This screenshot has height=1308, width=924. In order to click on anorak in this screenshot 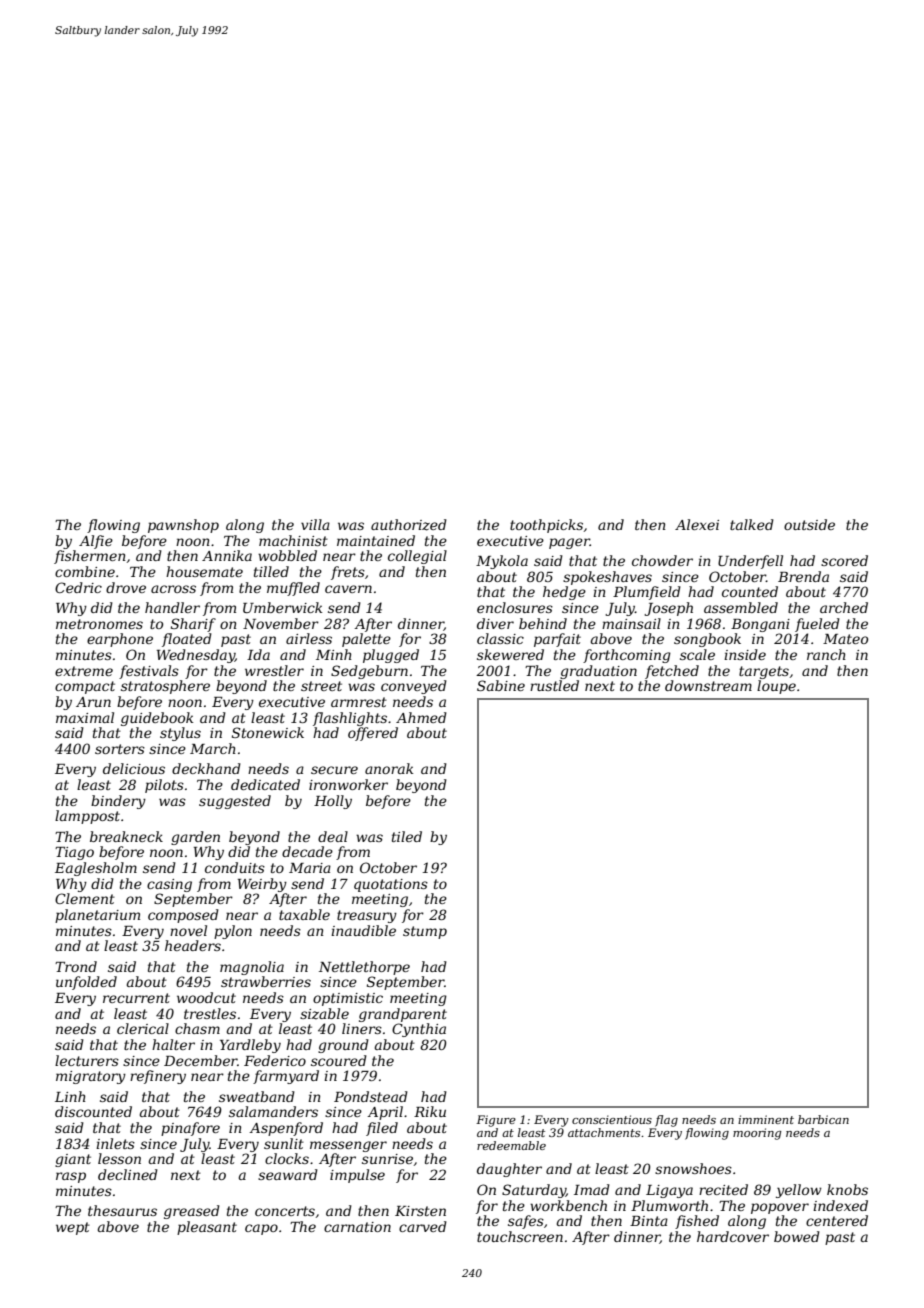, I will do `click(389, 768)`.
